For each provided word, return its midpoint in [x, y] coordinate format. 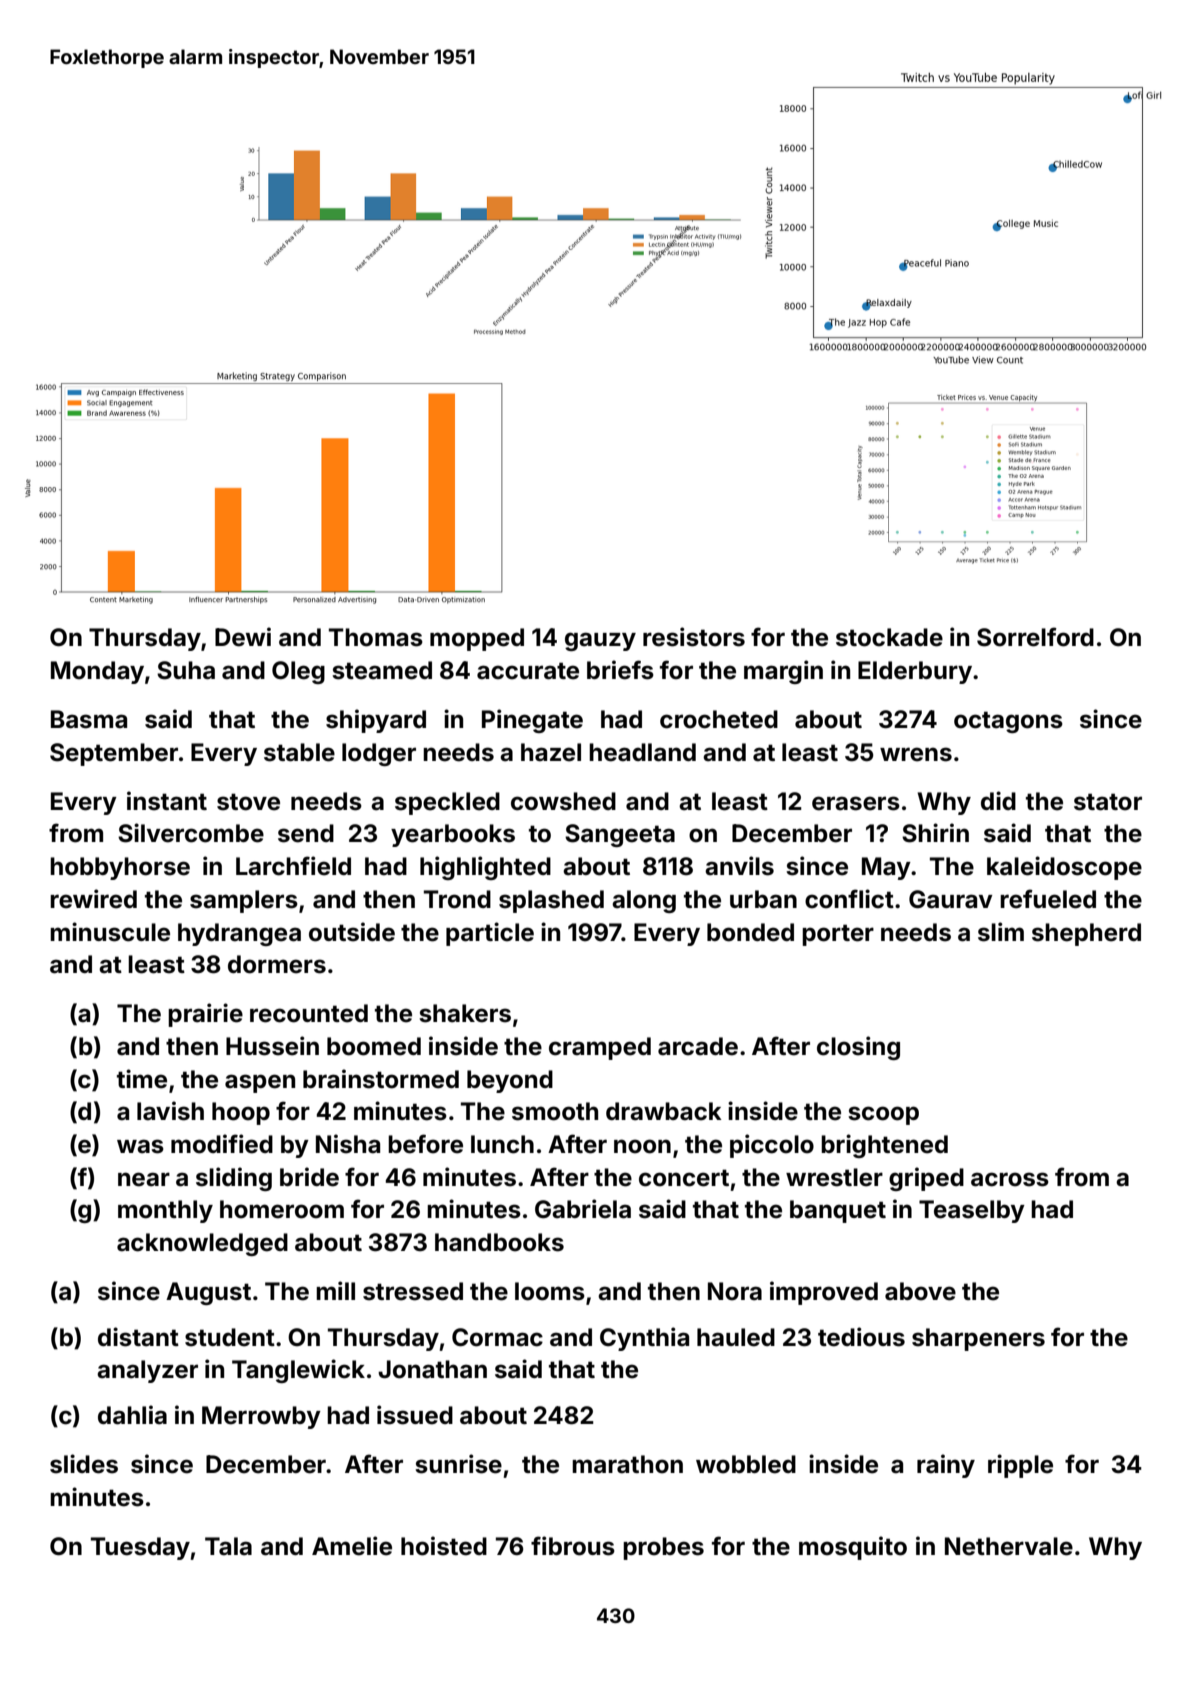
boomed [374, 1046]
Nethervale [1009, 1546]
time [142, 1079]
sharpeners [978, 1339]
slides [84, 1464]
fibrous [573, 1546]
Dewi [243, 637]
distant [138, 1337]
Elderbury [915, 672]
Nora [735, 1291]
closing [858, 1048]
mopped [477, 639]
